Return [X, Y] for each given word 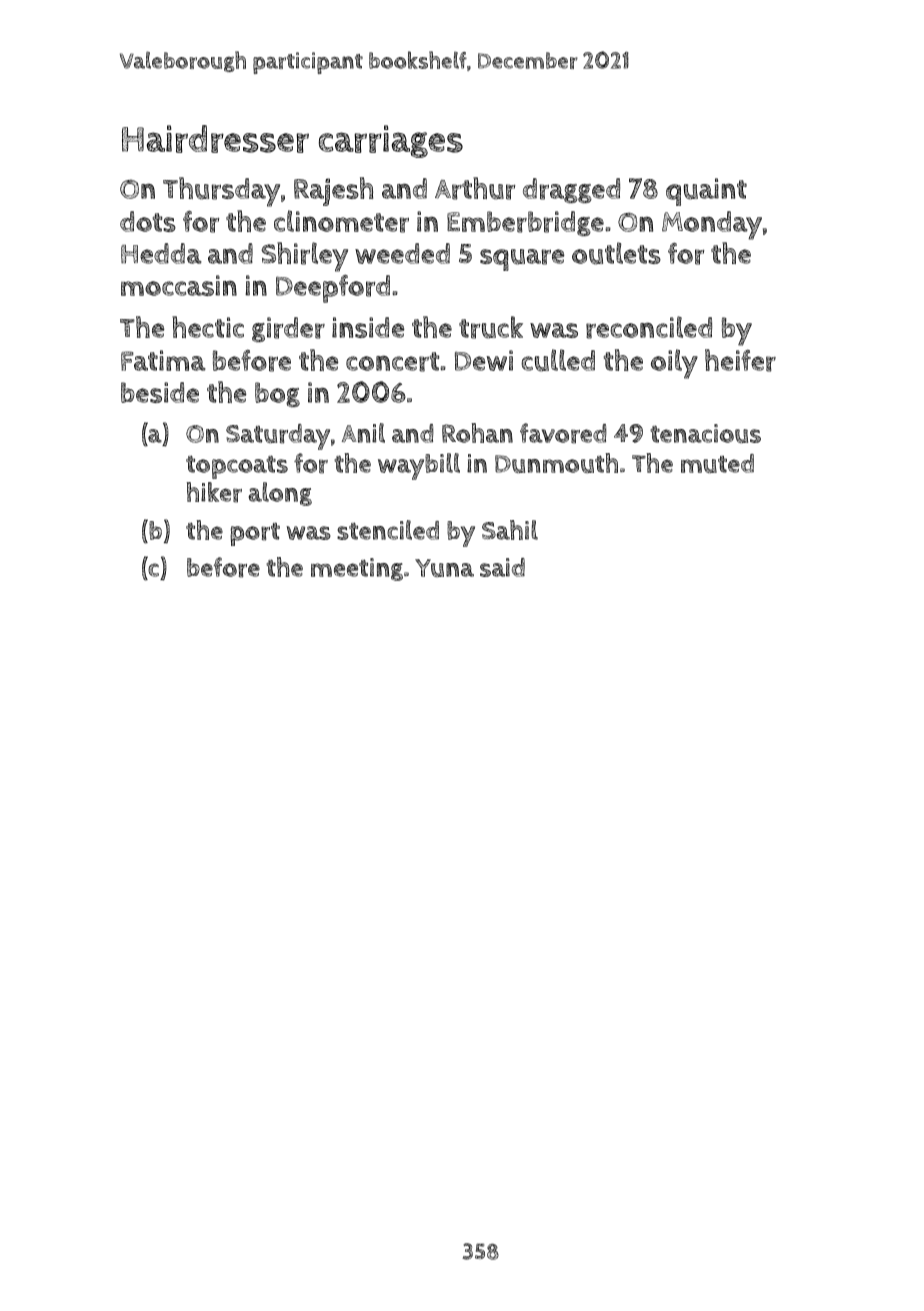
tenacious [705, 433]
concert [392, 362]
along [280, 494]
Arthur [475, 188]
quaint [706, 192]
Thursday [221, 192]
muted [717, 463]
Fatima [163, 360]
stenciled [388, 530]
